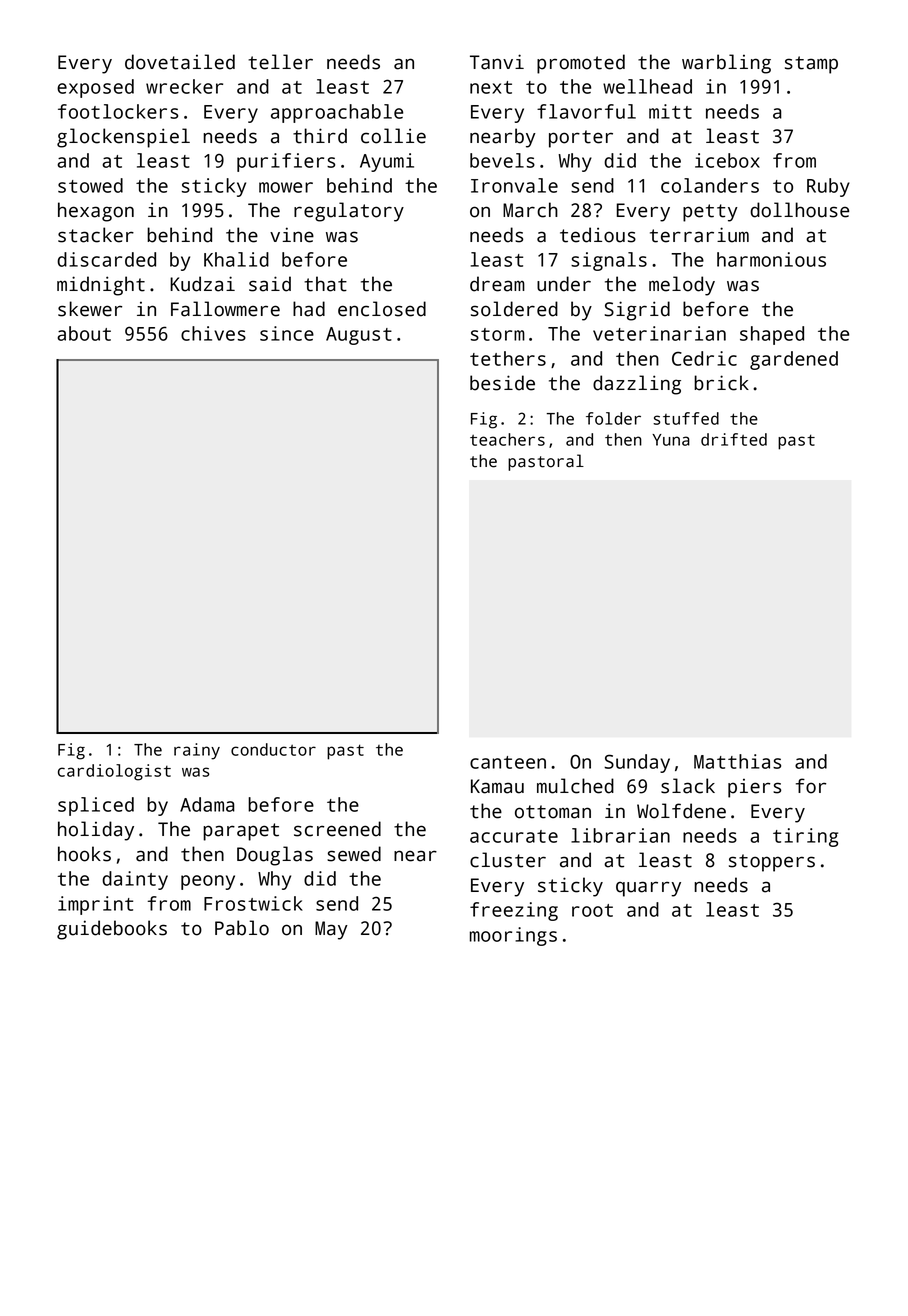 Image resolution: width=908 pixels, height=1316 pixels. I want to click on stoppers, so click(772, 863).
